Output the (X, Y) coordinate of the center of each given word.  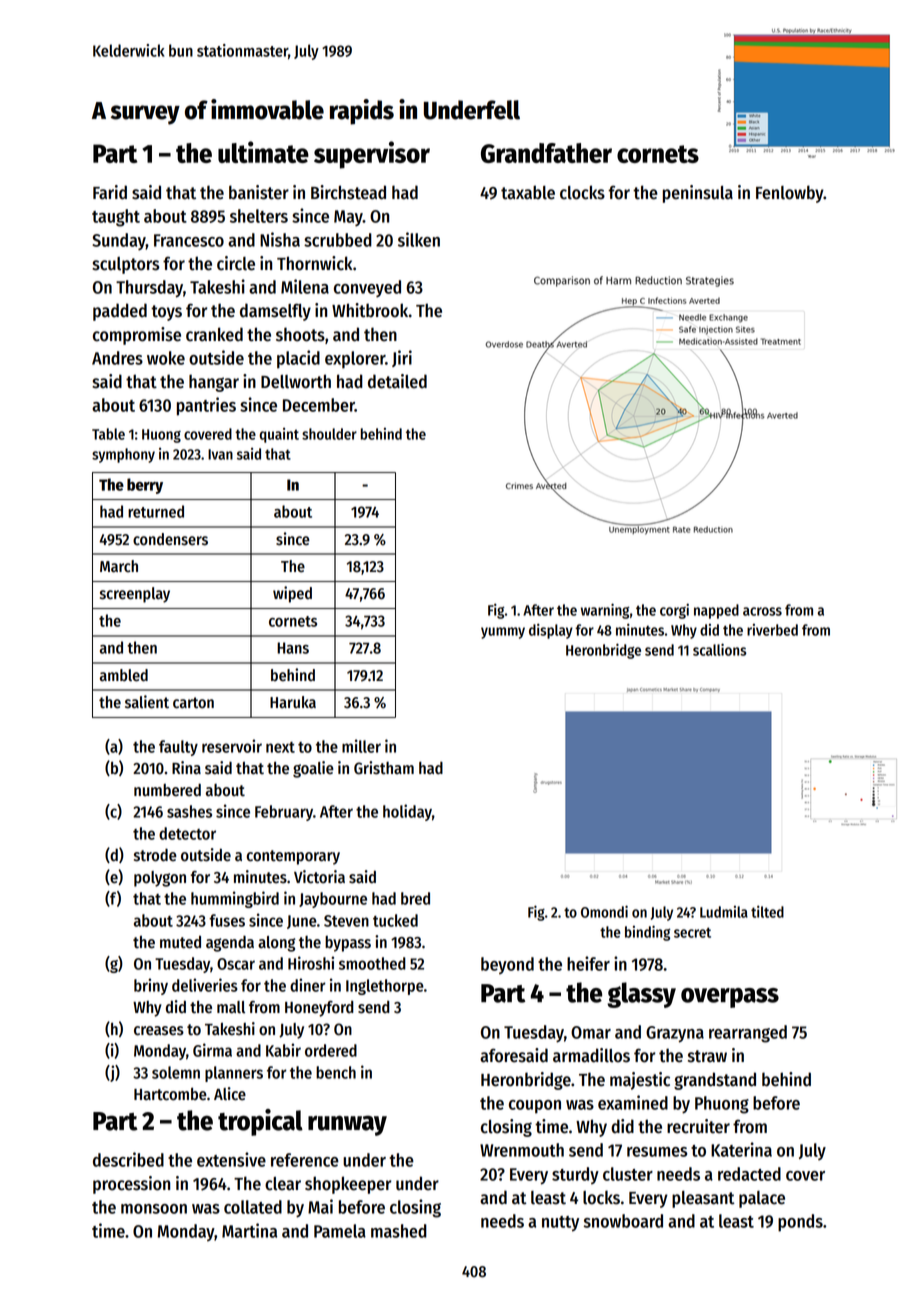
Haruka (293, 702)
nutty (560, 1224)
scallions (720, 649)
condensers (170, 539)
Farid (110, 192)
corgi (674, 611)
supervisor (372, 155)
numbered (167, 790)
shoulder (329, 434)
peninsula (698, 194)
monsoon (154, 1209)
